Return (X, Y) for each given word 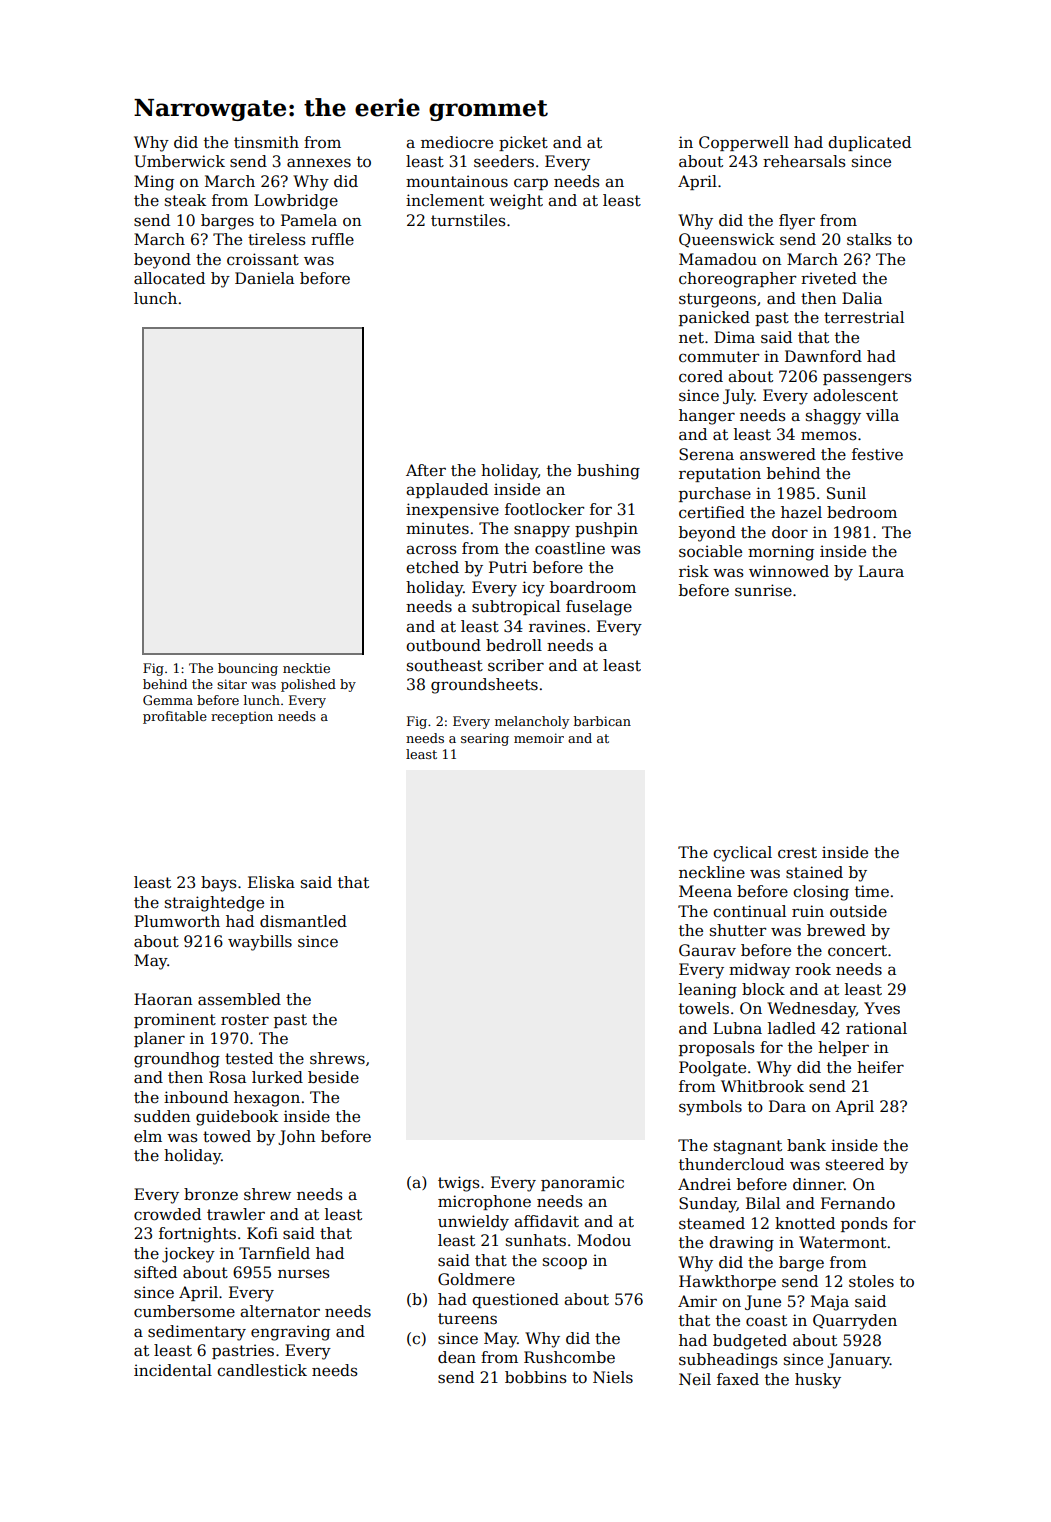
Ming (154, 183)
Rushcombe (569, 1357)
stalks (869, 239)
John (296, 1137)
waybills (260, 943)
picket (523, 143)
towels (704, 1008)
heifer (880, 1067)
